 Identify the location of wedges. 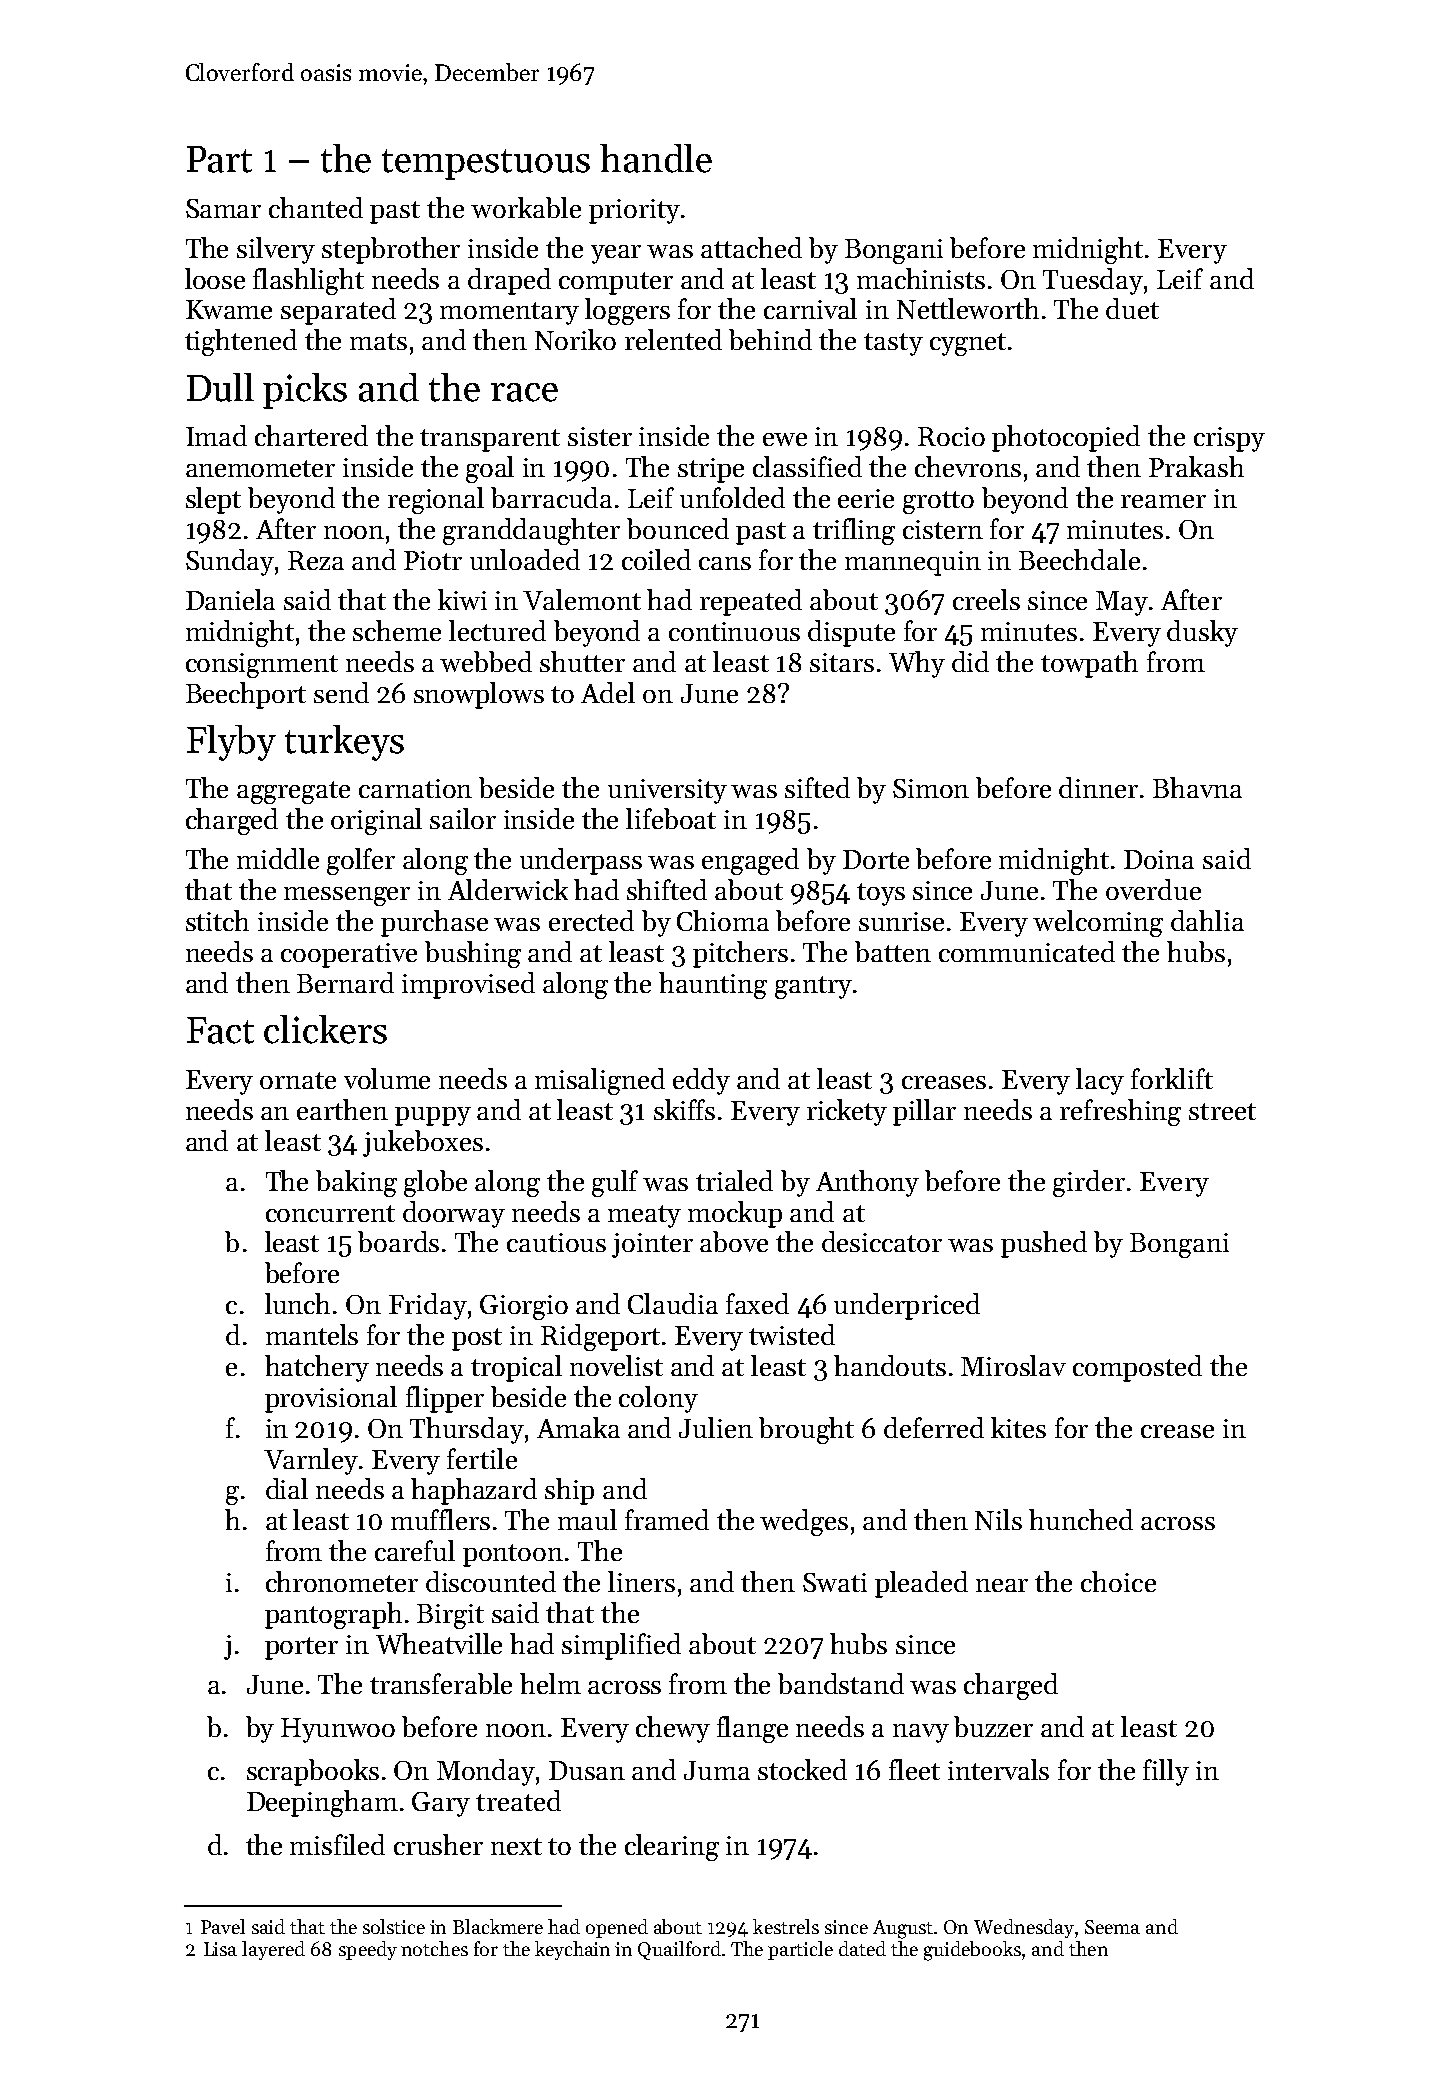
(804, 1522).
